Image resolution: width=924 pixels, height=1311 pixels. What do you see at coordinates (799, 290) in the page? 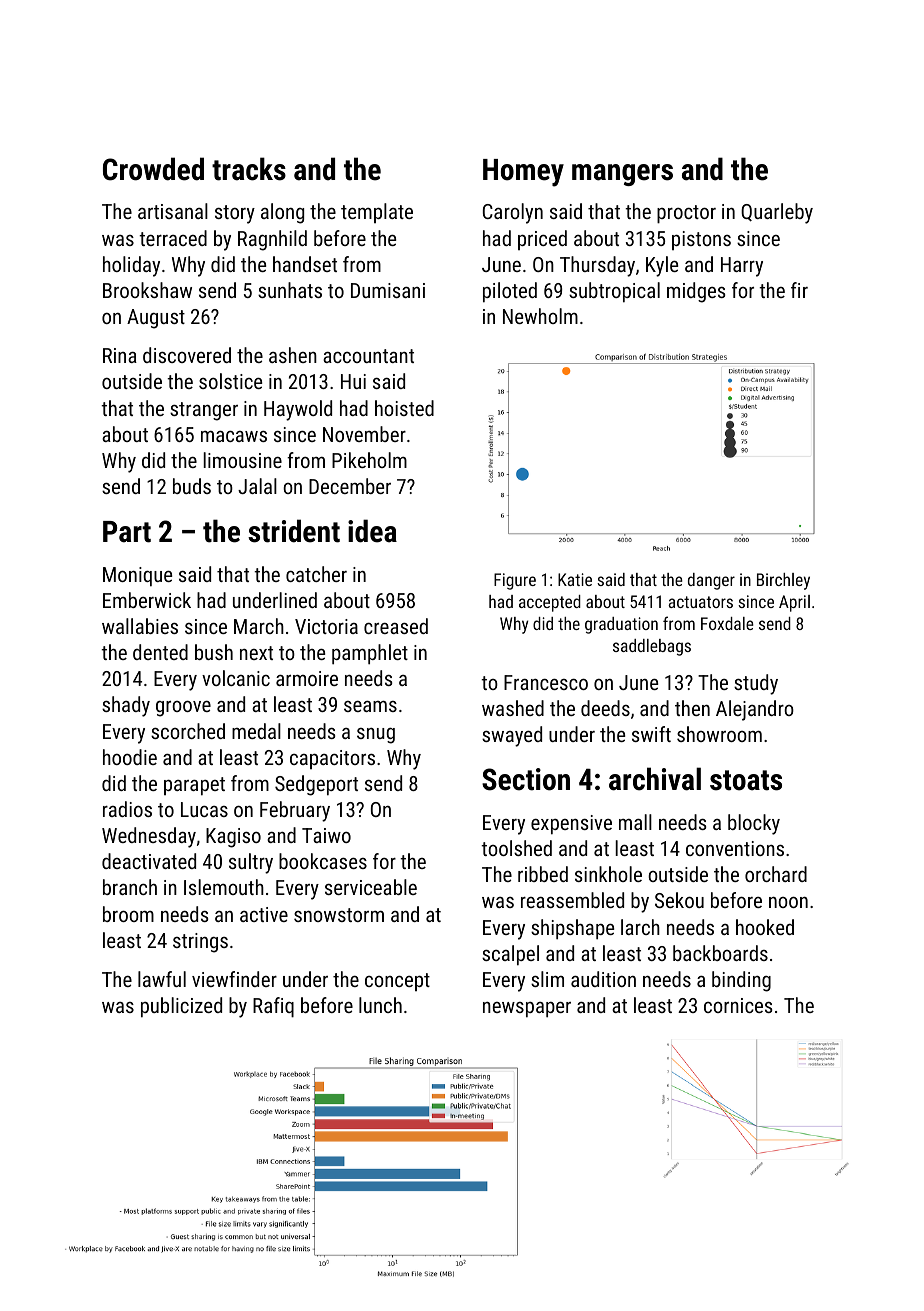
I see `fir` at bounding box center [799, 290].
